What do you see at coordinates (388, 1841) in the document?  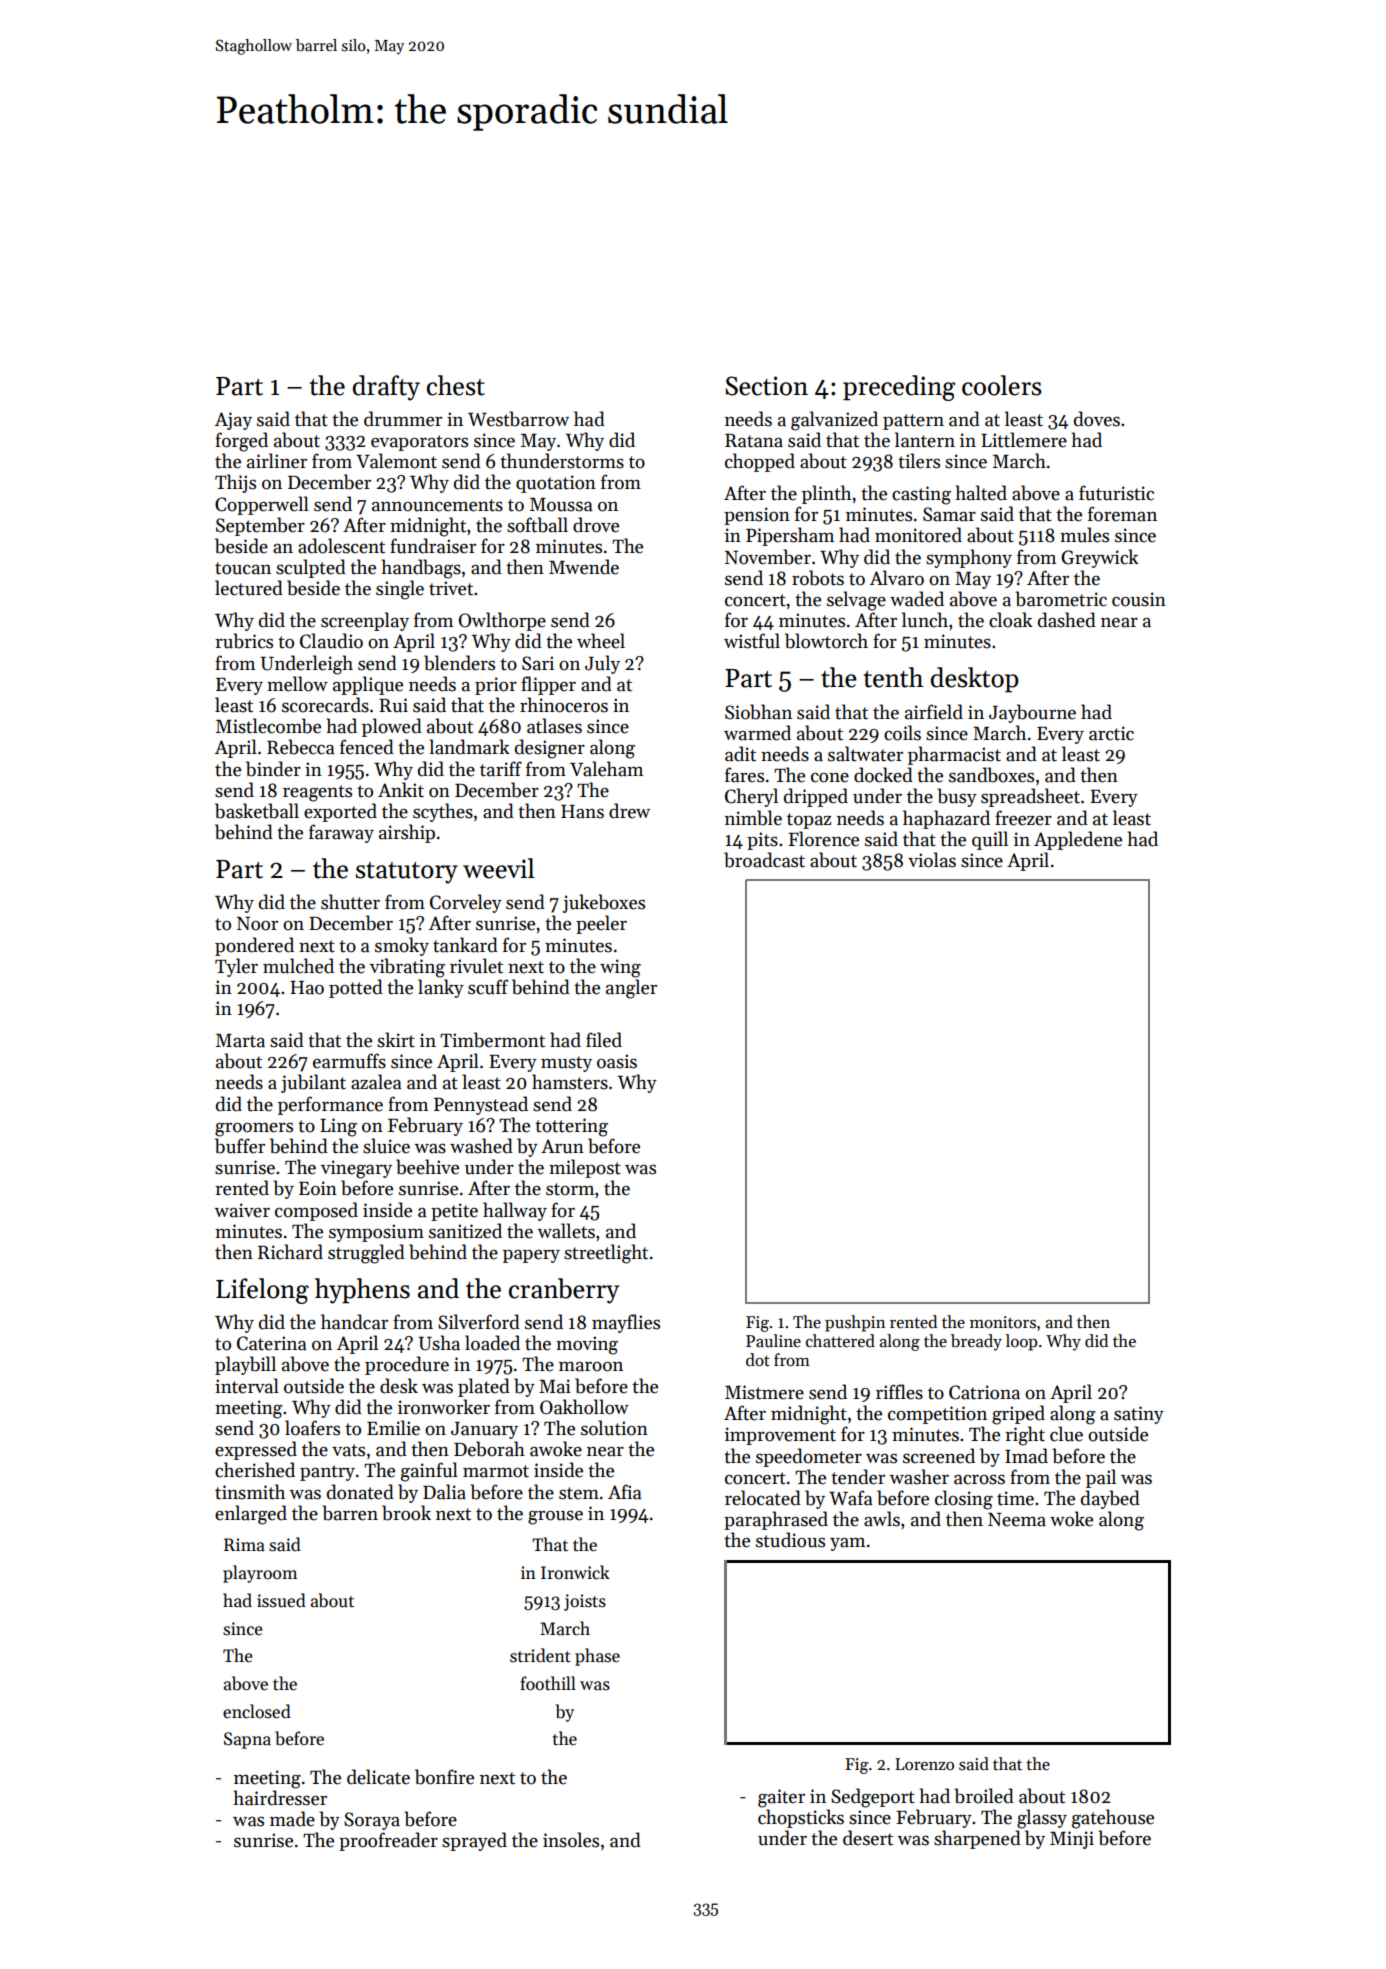 I see `proofreader` at bounding box center [388, 1841].
